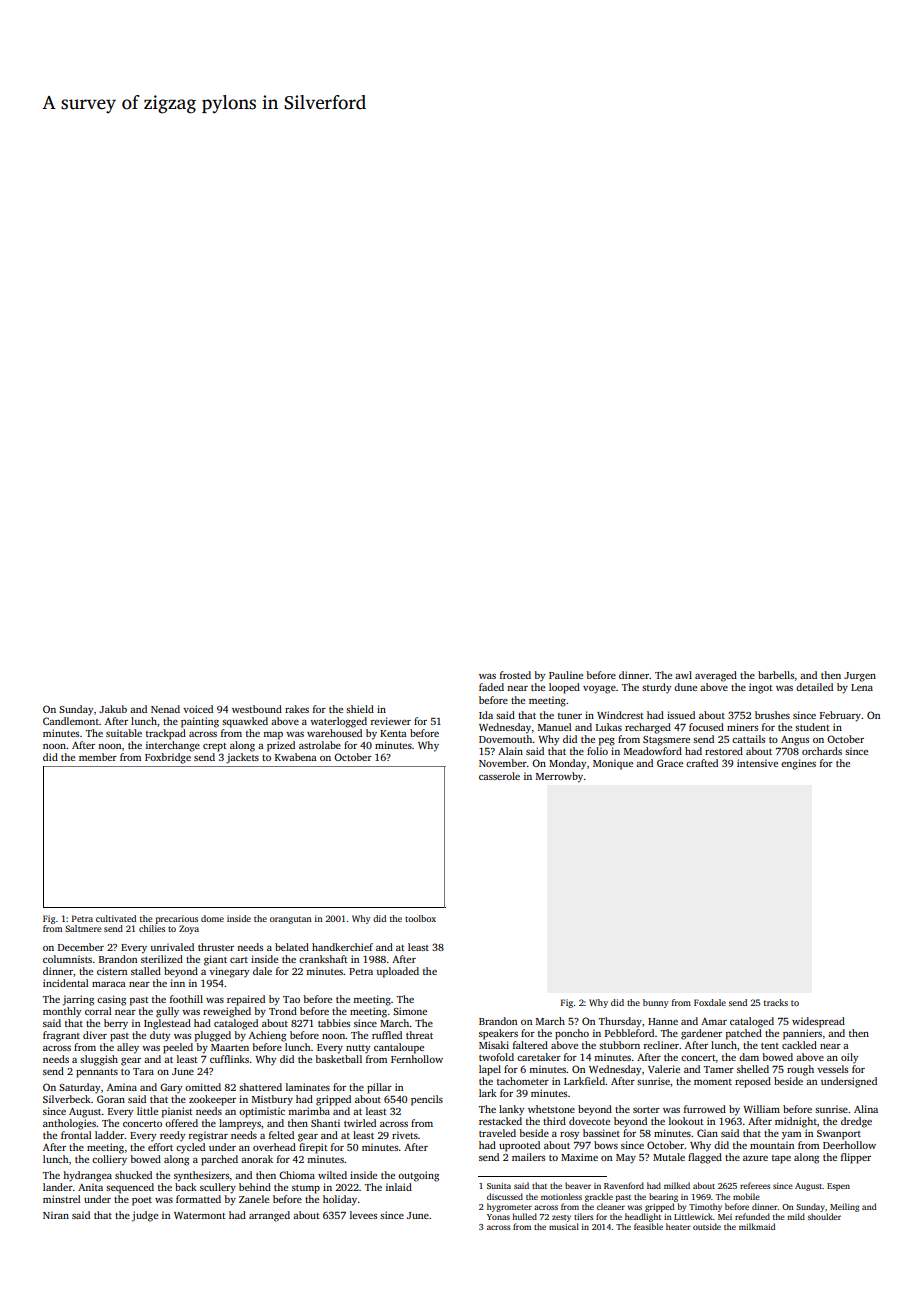  Describe the element at coordinates (757, 763) in the document. I see `intensive` at that location.
